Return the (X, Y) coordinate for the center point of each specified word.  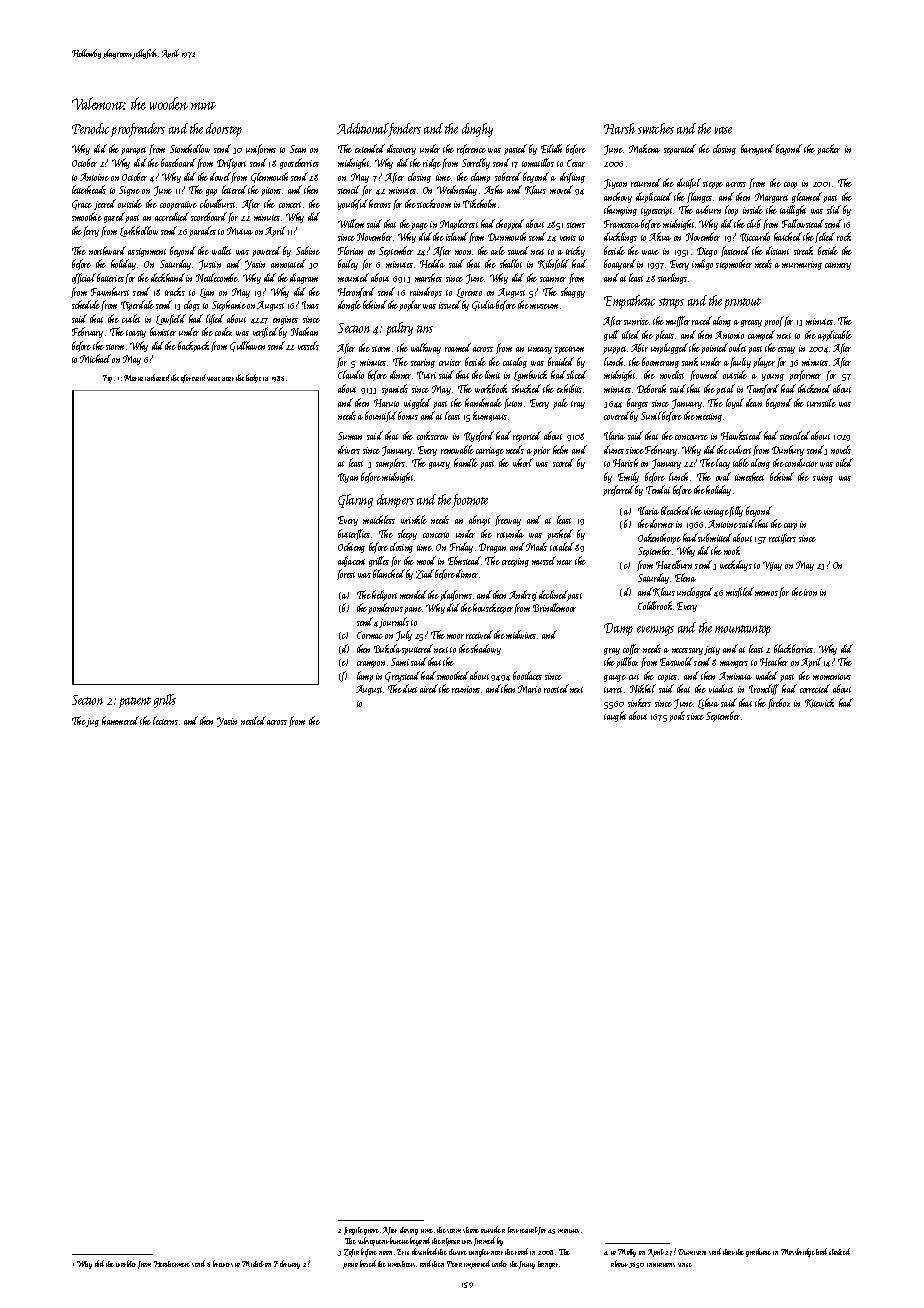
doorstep (224, 130)
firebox (779, 703)
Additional (363, 130)
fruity (527, 1265)
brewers (223, 1263)
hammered (120, 720)
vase (723, 130)
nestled (253, 720)
